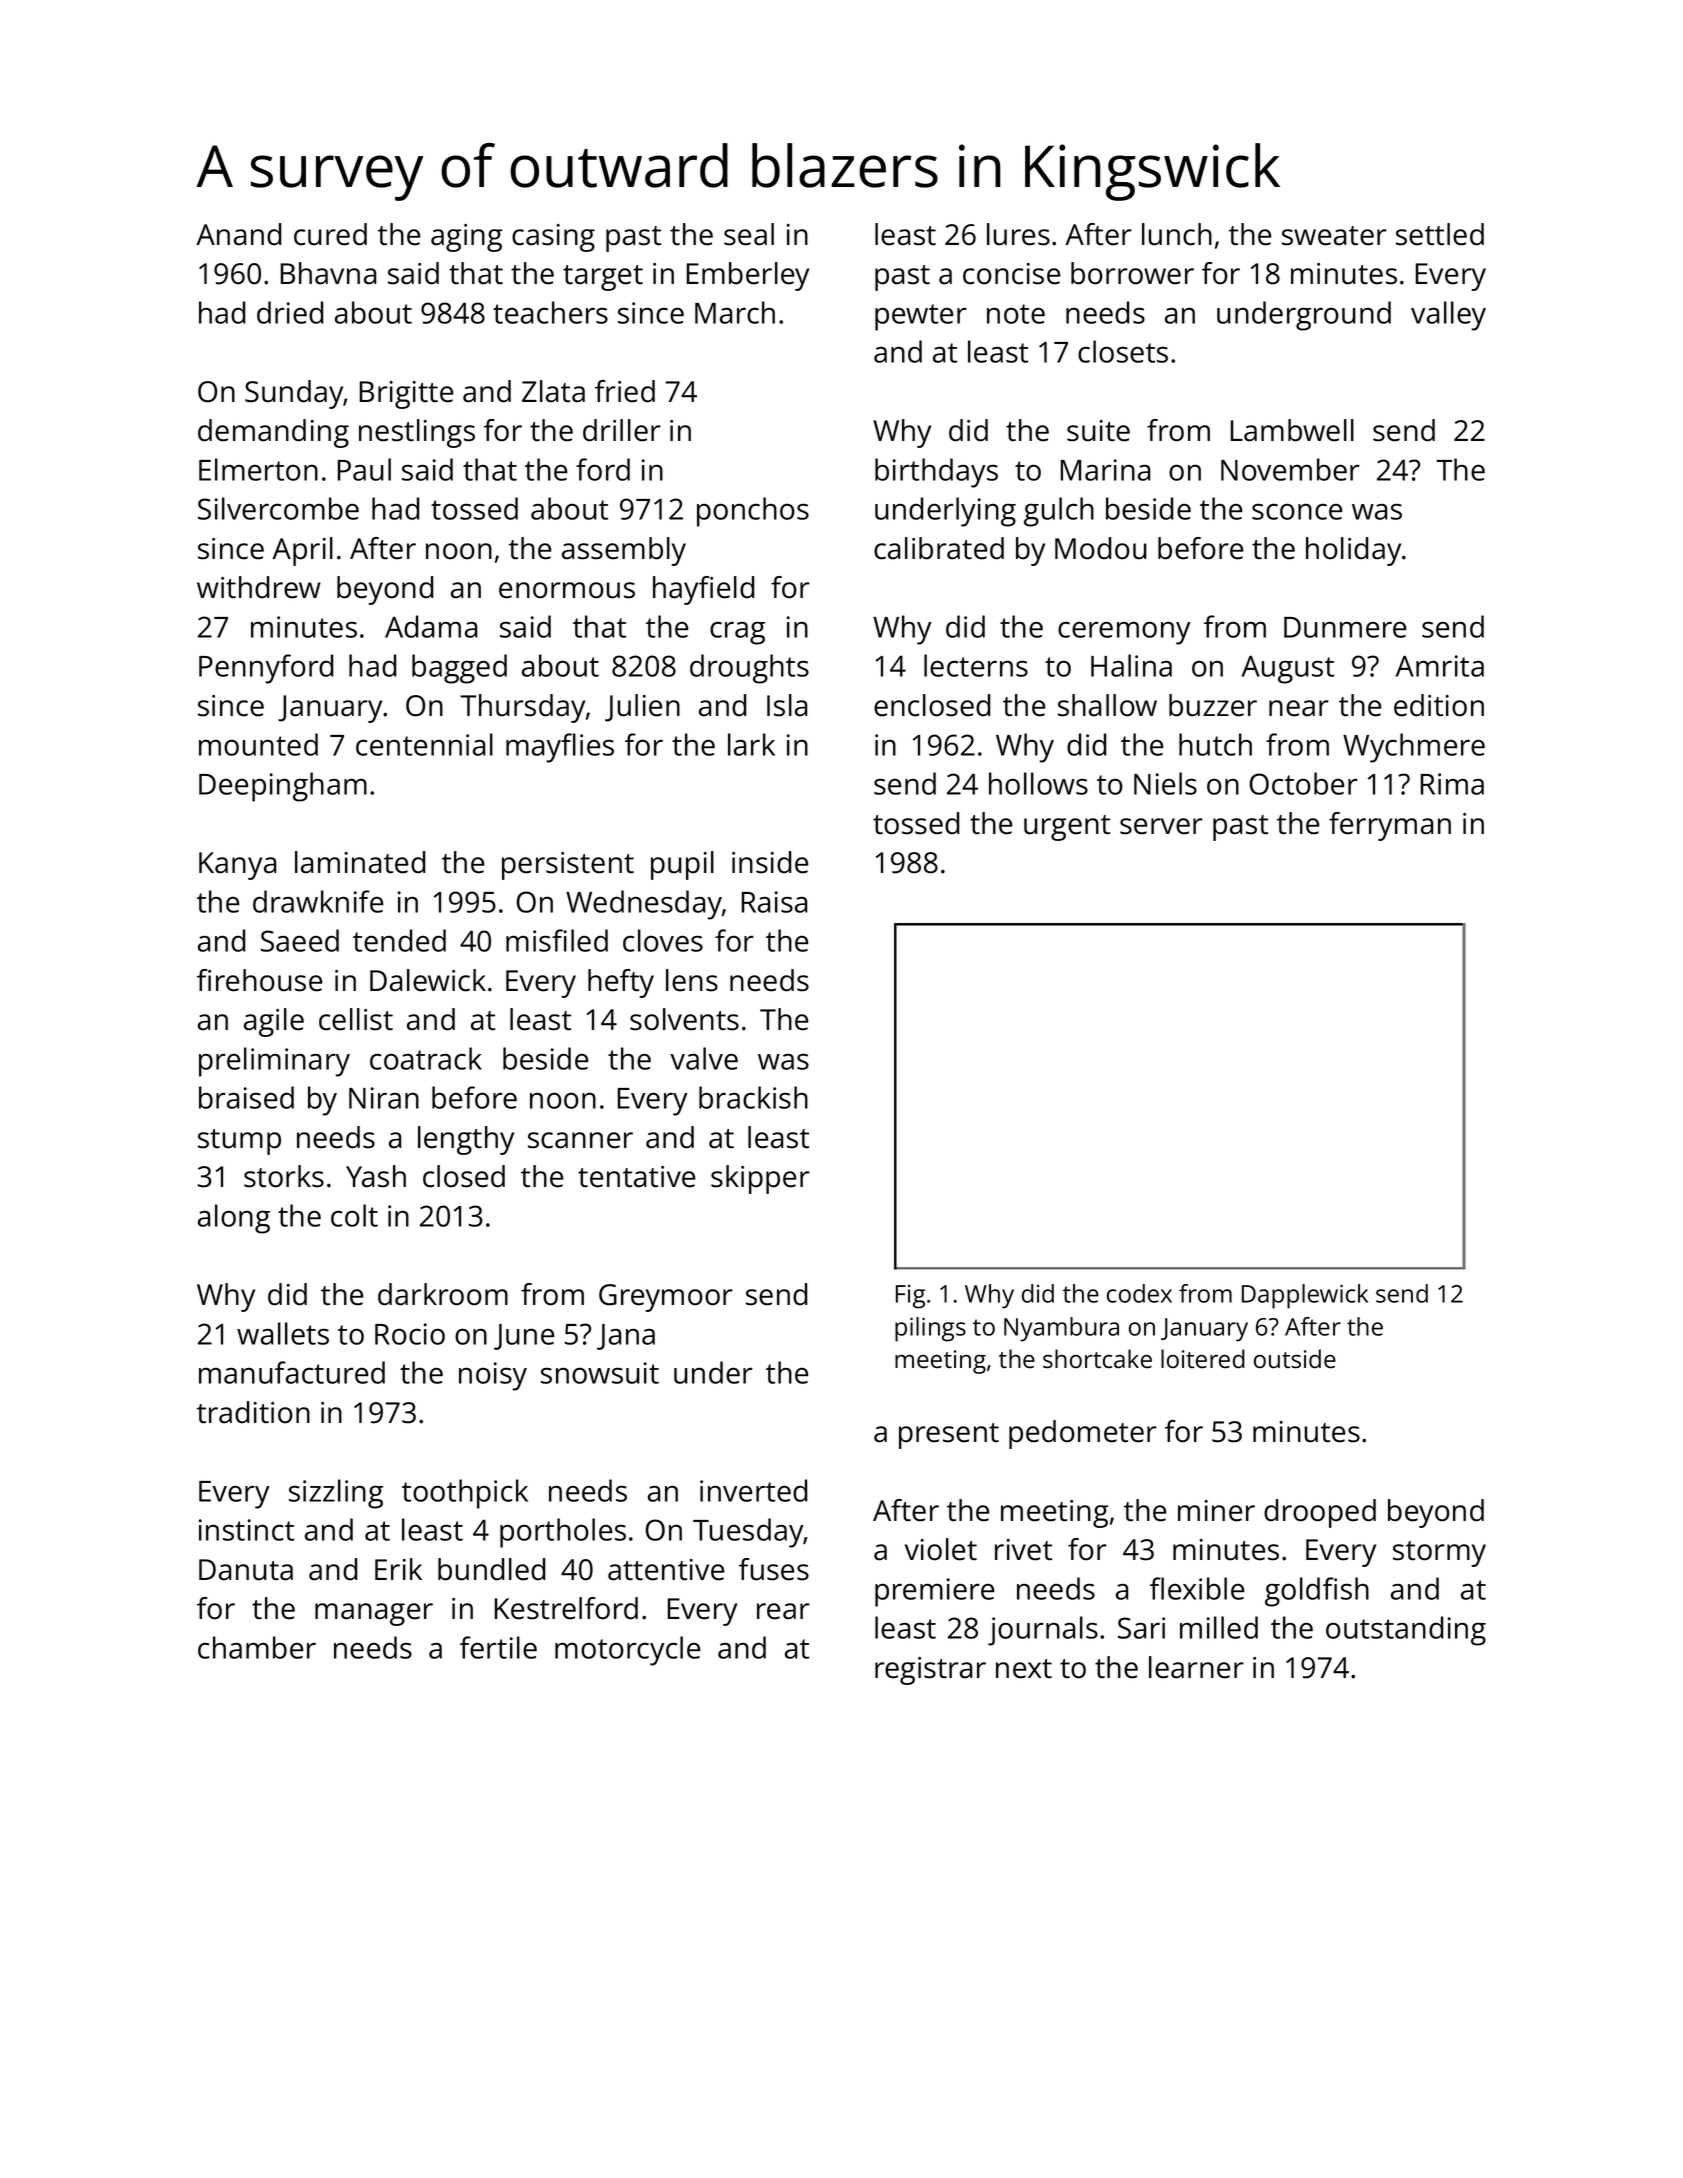 The height and width of the screenshot is (2178, 1683). Describe the element at coordinates (1440, 234) in the screenshot. I see `settled` at that location.
